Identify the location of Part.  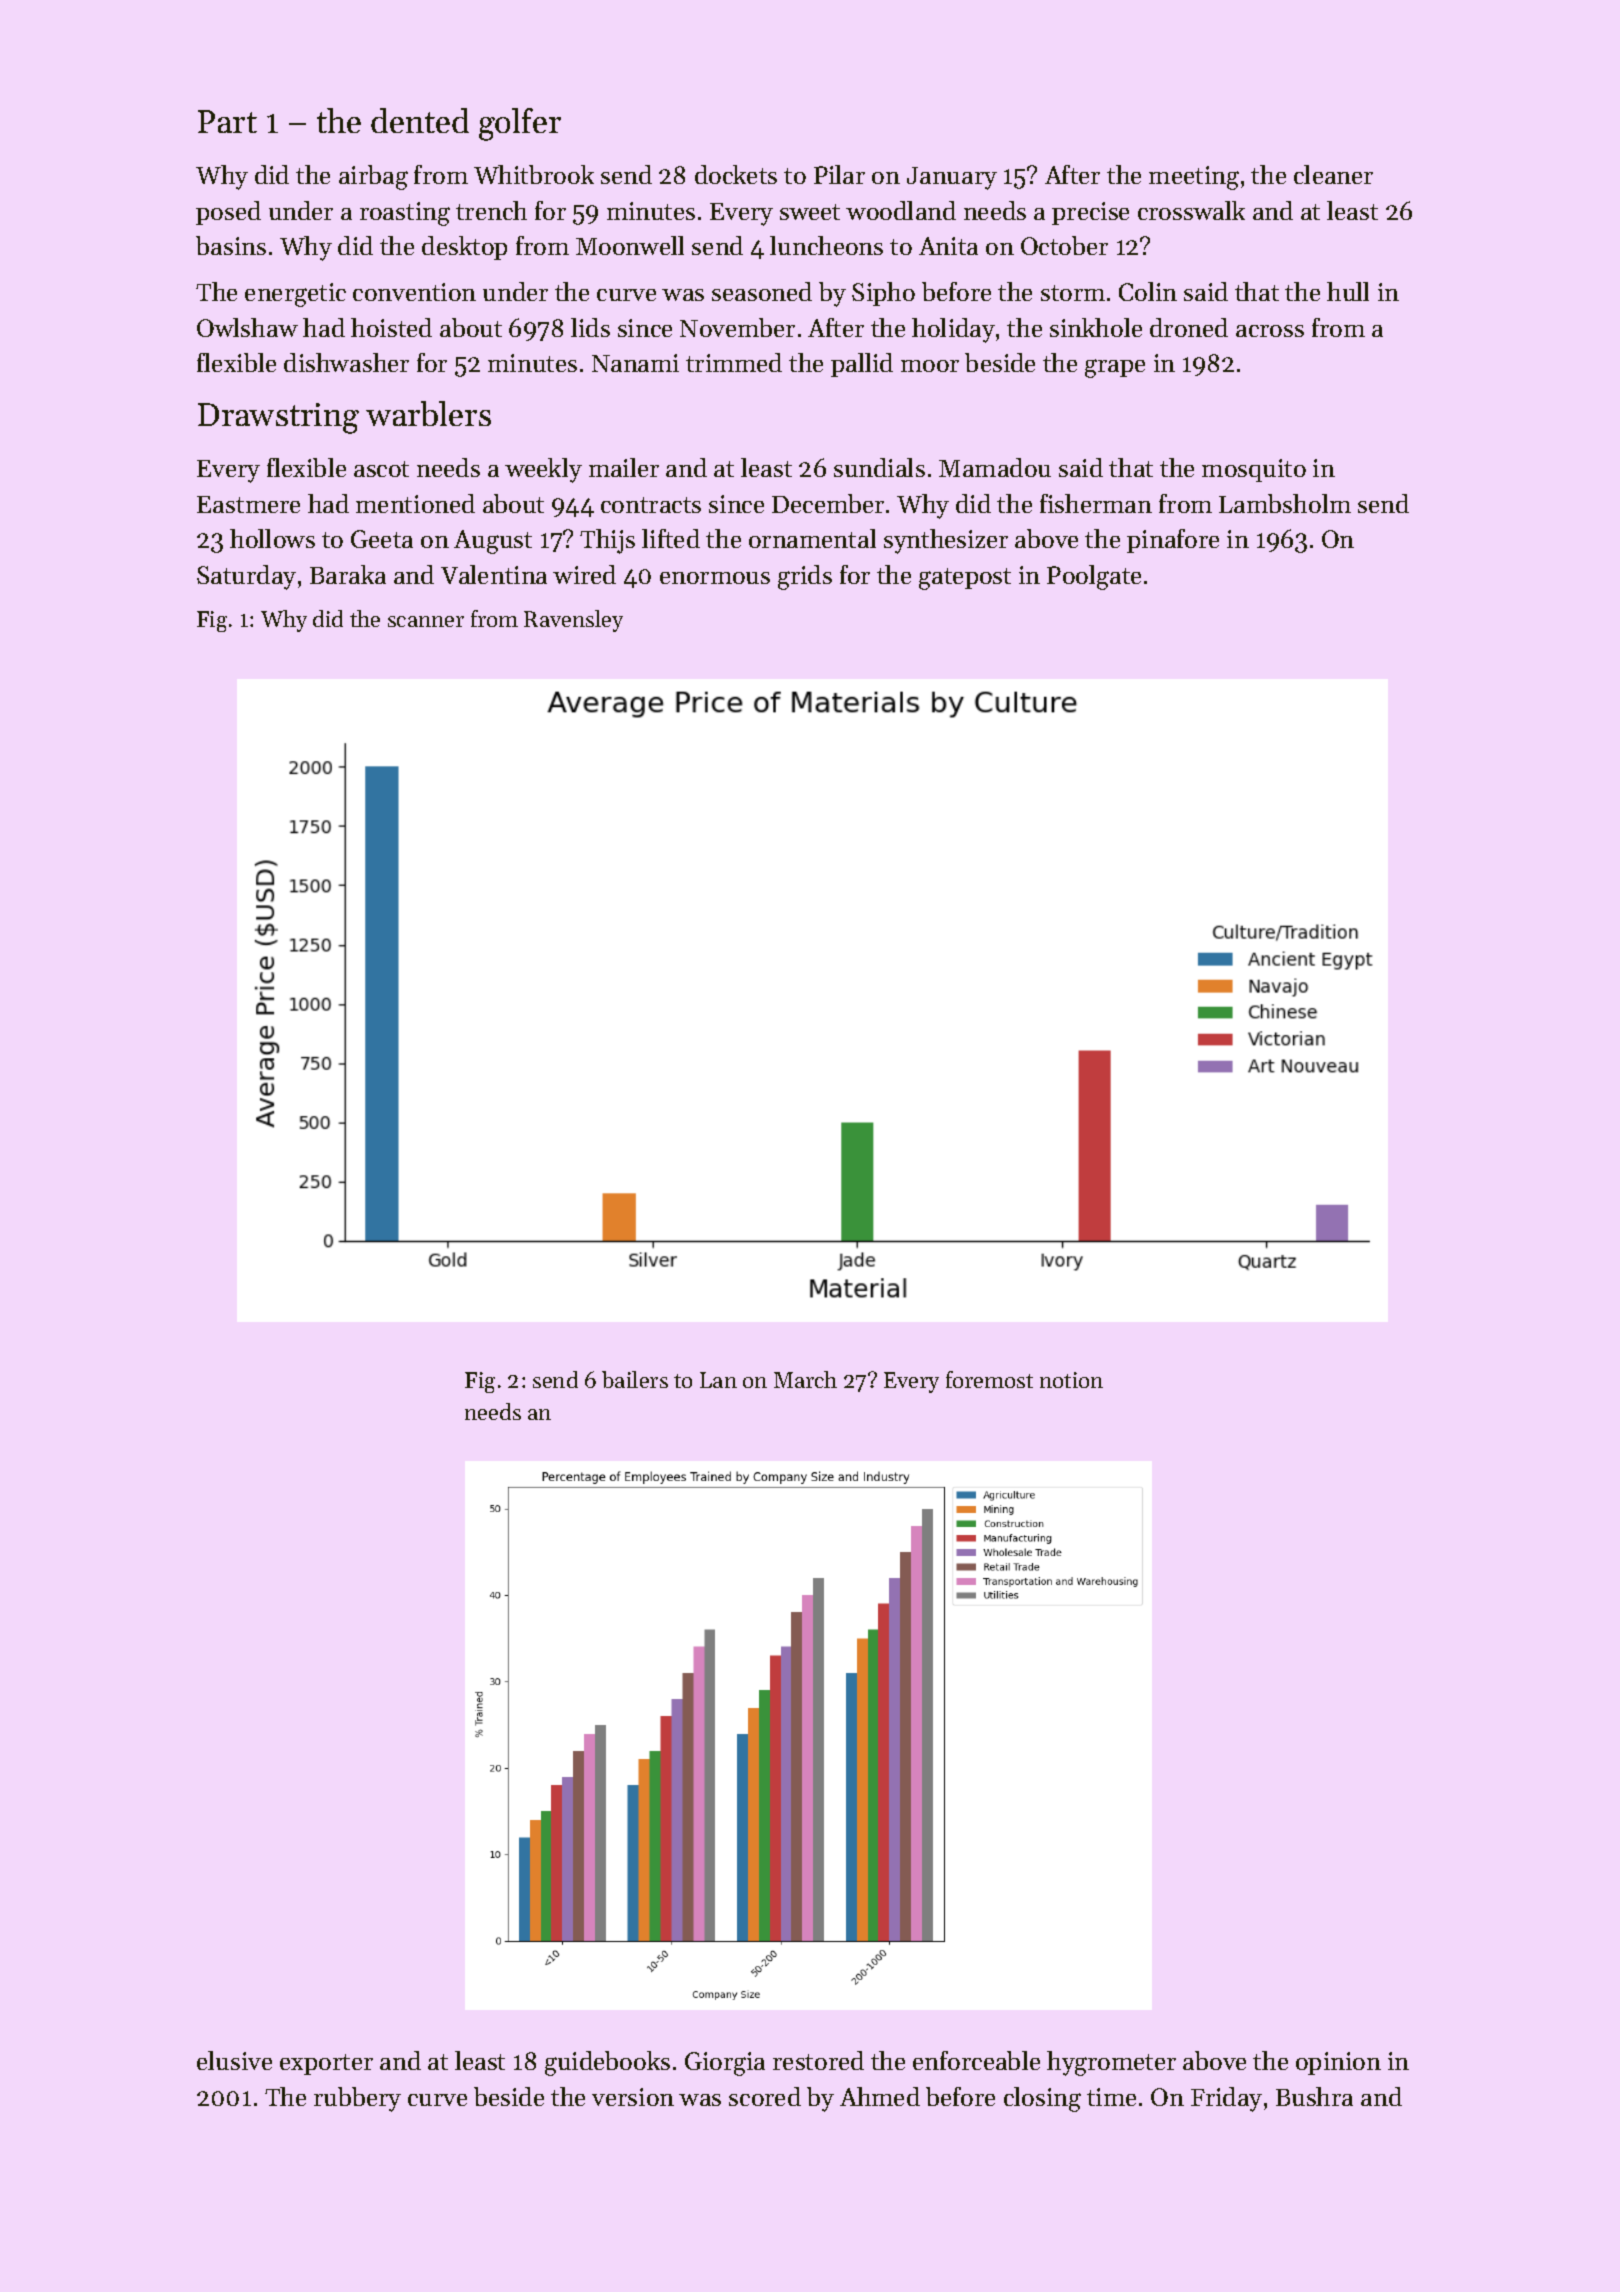
(227, 121).
